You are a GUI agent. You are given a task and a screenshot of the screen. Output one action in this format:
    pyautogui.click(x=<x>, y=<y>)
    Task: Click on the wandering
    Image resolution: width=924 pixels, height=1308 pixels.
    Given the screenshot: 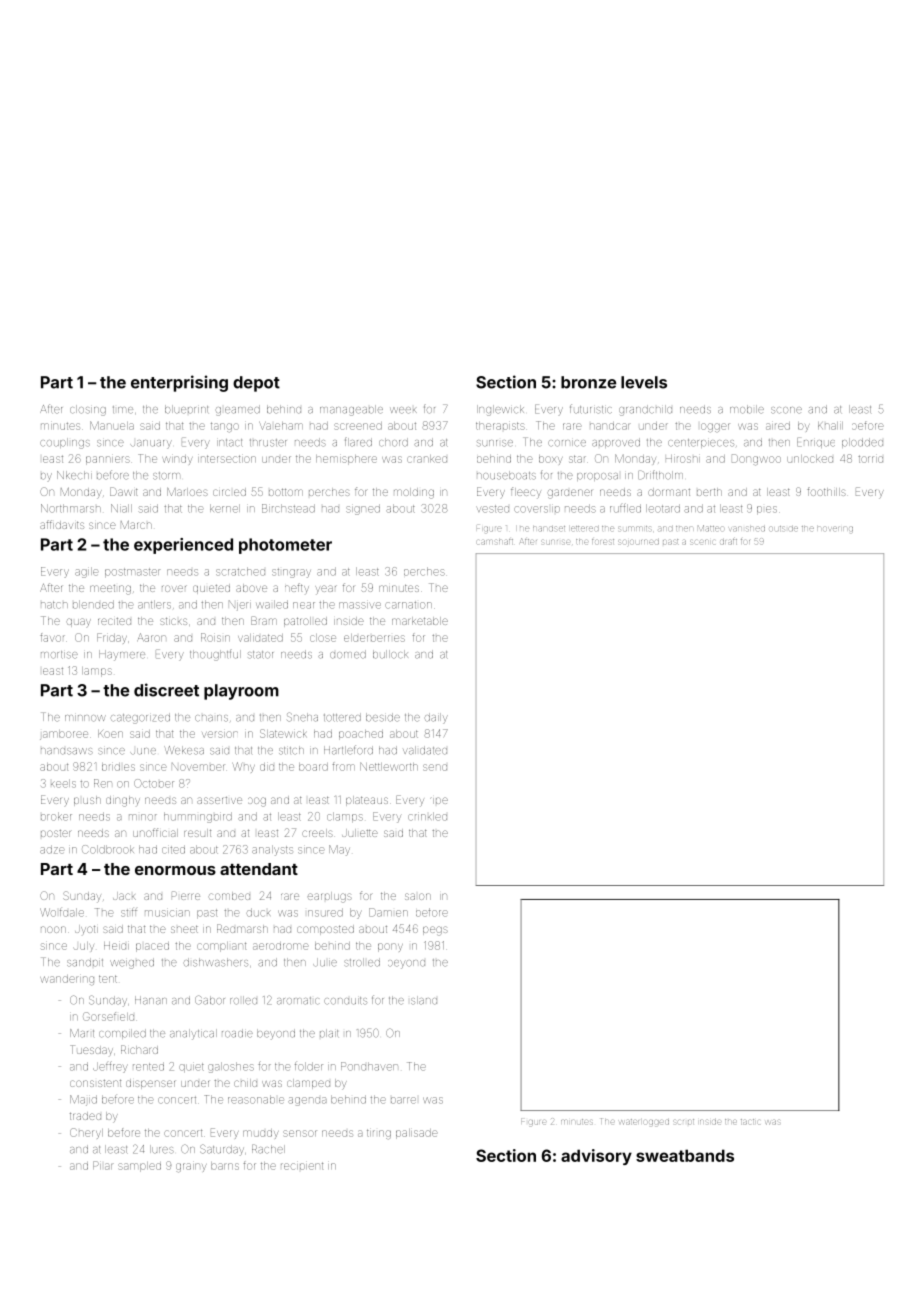 What is the action you would take?
    pyautogui.click(x=67, y=980)
